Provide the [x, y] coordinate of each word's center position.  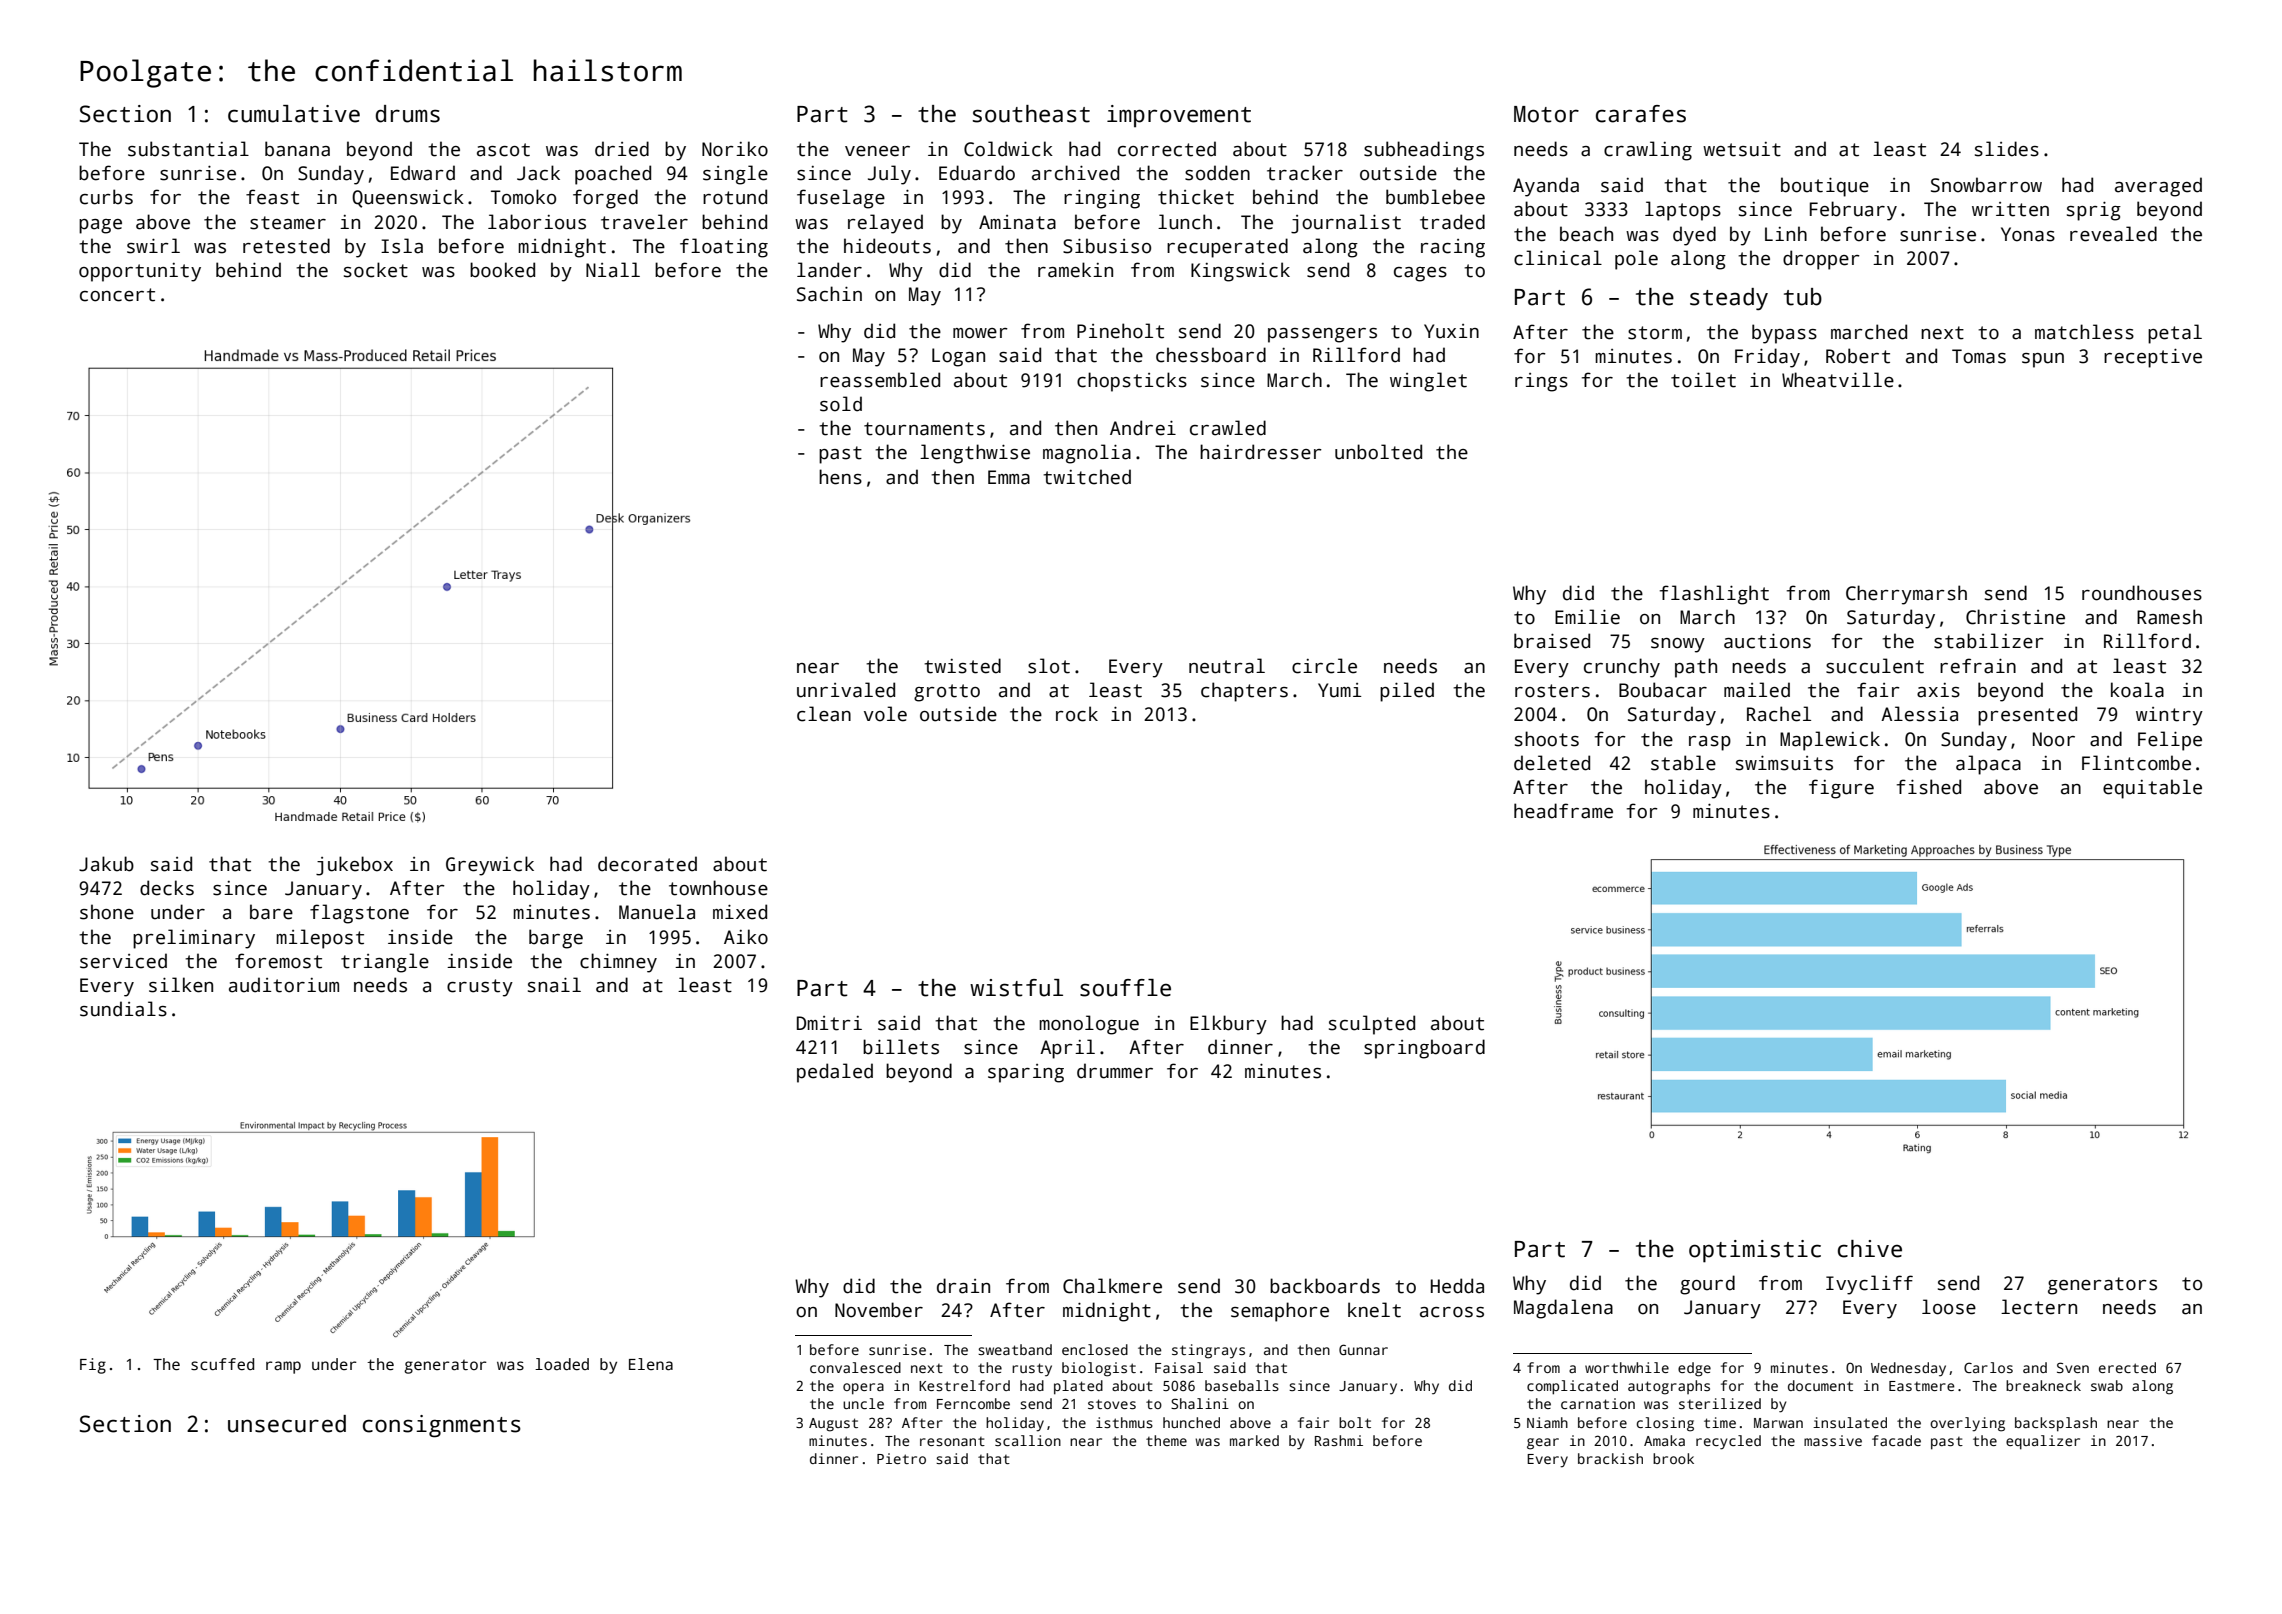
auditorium [284, 985]
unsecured [287, 1424]
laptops [1683, 211]
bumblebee [1435, 197]
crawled [1228, 428]
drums [408, 114]
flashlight [1714, 595]
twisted [962, 666]
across [1452, 1312]
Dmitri [829, 1023]
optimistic [1755, 1251]
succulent [1875, 666]
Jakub [106, 864]
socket [376, 270]
